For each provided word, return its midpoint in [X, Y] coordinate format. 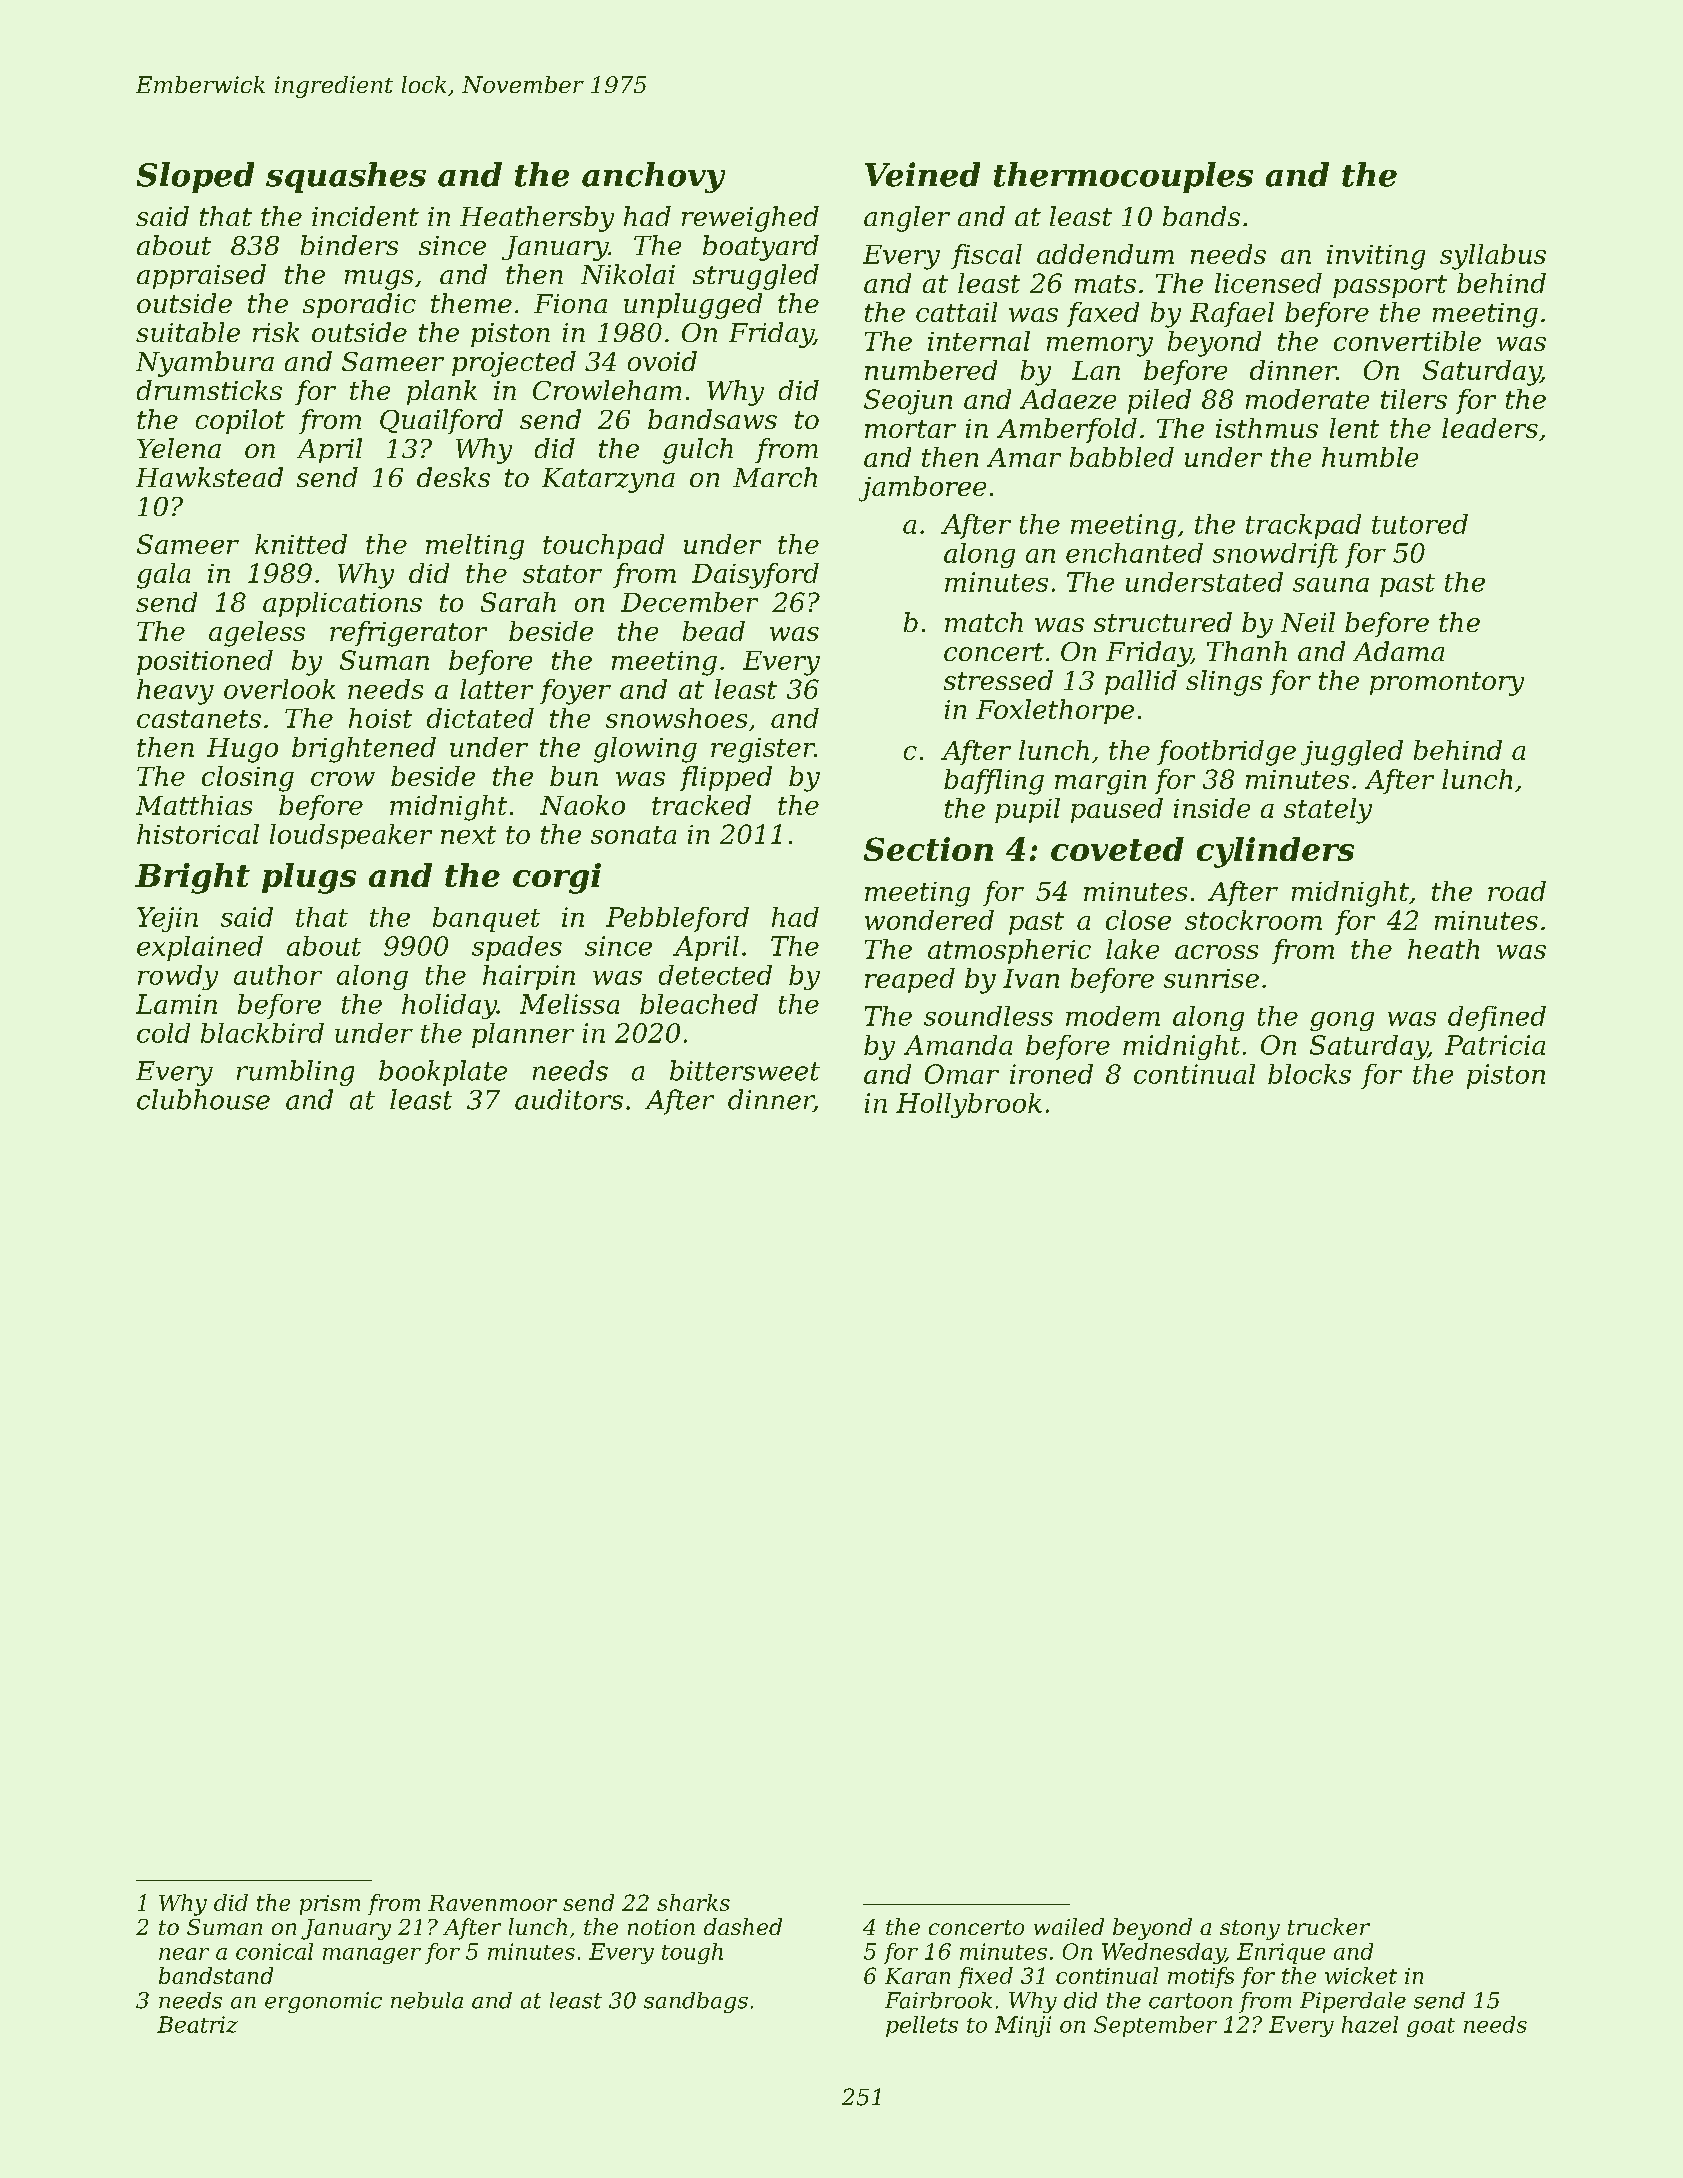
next [468, 835]
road [1517, 891]
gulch [698, 451]
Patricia [1495, 1045]
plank [442, 392]
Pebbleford [677, 919]
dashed [743, 1926]
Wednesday [1163, 1953]
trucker [1329, 1926]
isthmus [1267, 428]
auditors [569, 1099]
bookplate [443, 1073]
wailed [1069, 1926]
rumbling [295, 1073]
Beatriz [197, 2024]
